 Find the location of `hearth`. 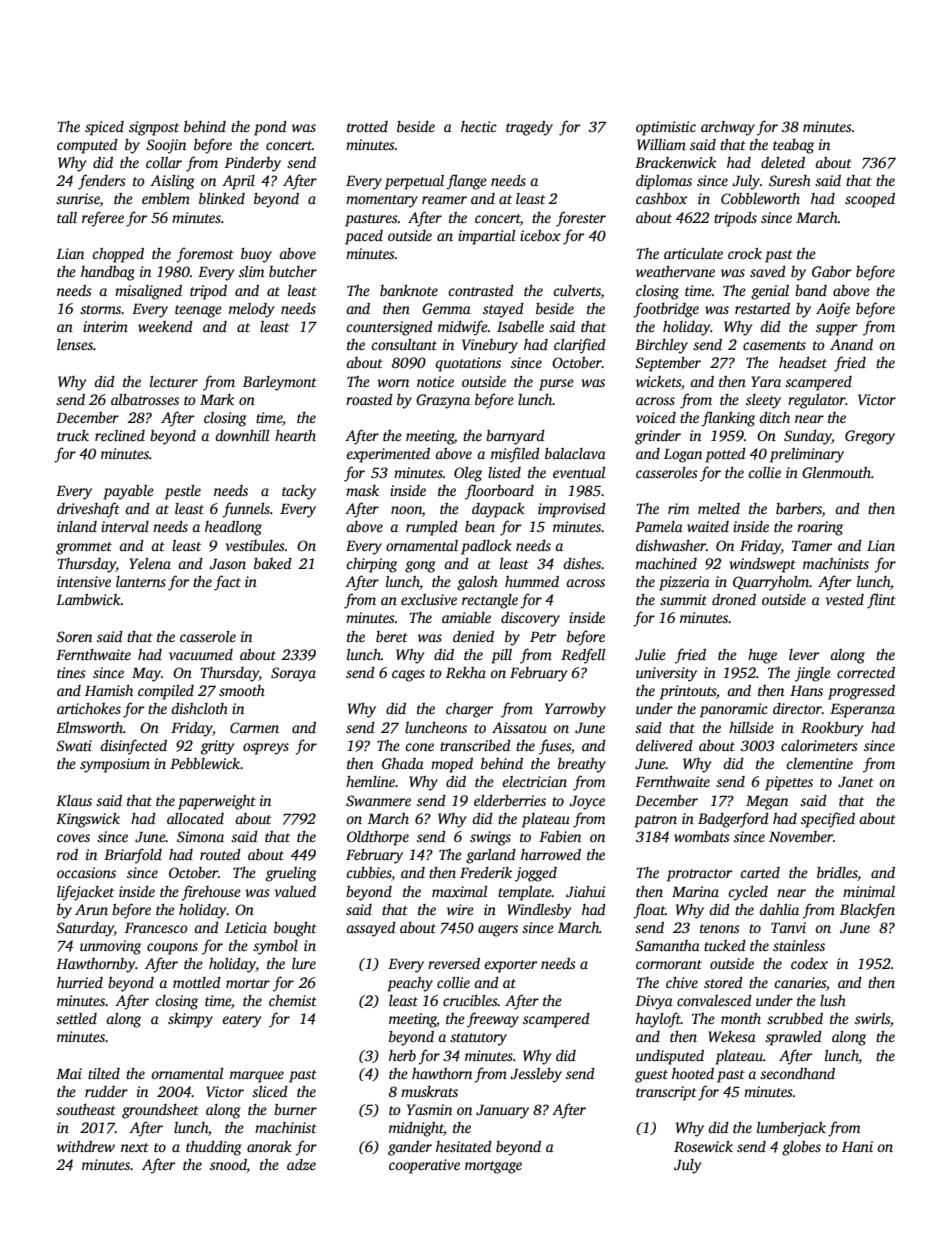

hearth is located at coordinates (295, 435).
